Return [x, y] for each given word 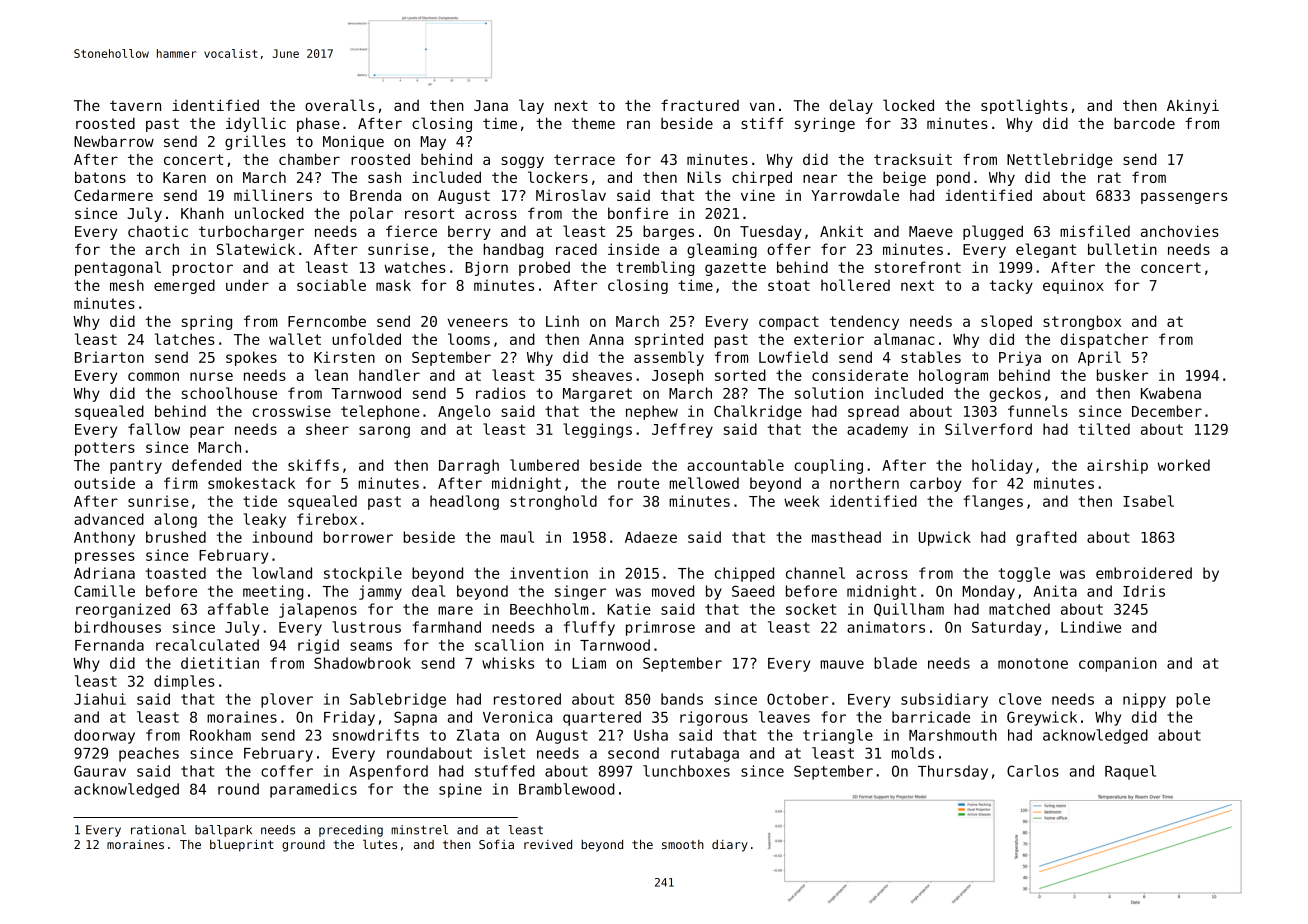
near [820, 178]
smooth [683, 844]
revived [548, 844]
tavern [135, 105]
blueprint [242, 845]
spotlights [1024, 106]
